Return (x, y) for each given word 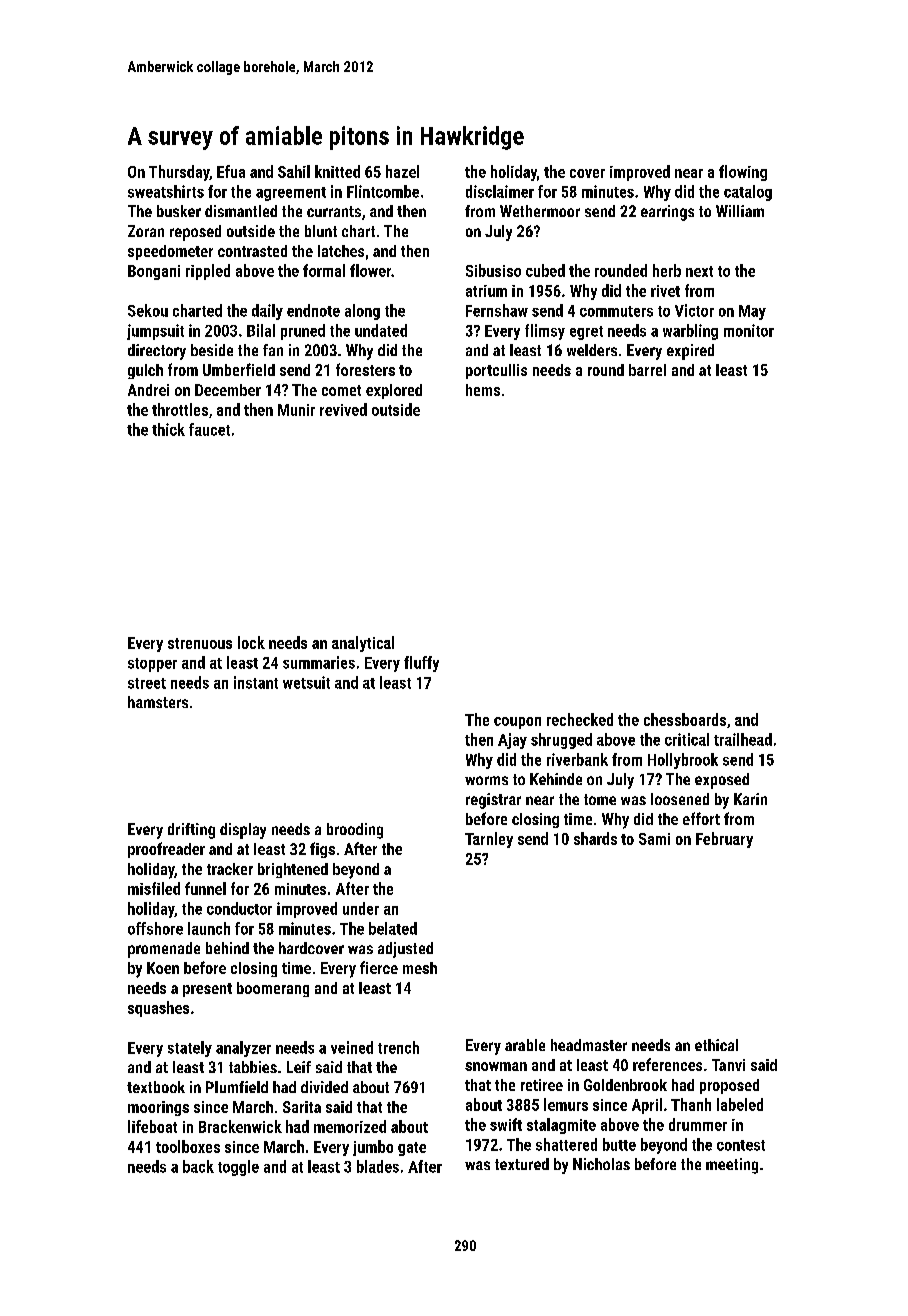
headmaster (589, 1045)
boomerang (273, 989)
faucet (209, 429)
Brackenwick (240, 1126)
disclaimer (500, 191)
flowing (743, 173)
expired (690, 352)
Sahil (294, 171)
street (147, 683)
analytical (363, 644)
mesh (420, 968)
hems (483, 390)
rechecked (580, 719)
